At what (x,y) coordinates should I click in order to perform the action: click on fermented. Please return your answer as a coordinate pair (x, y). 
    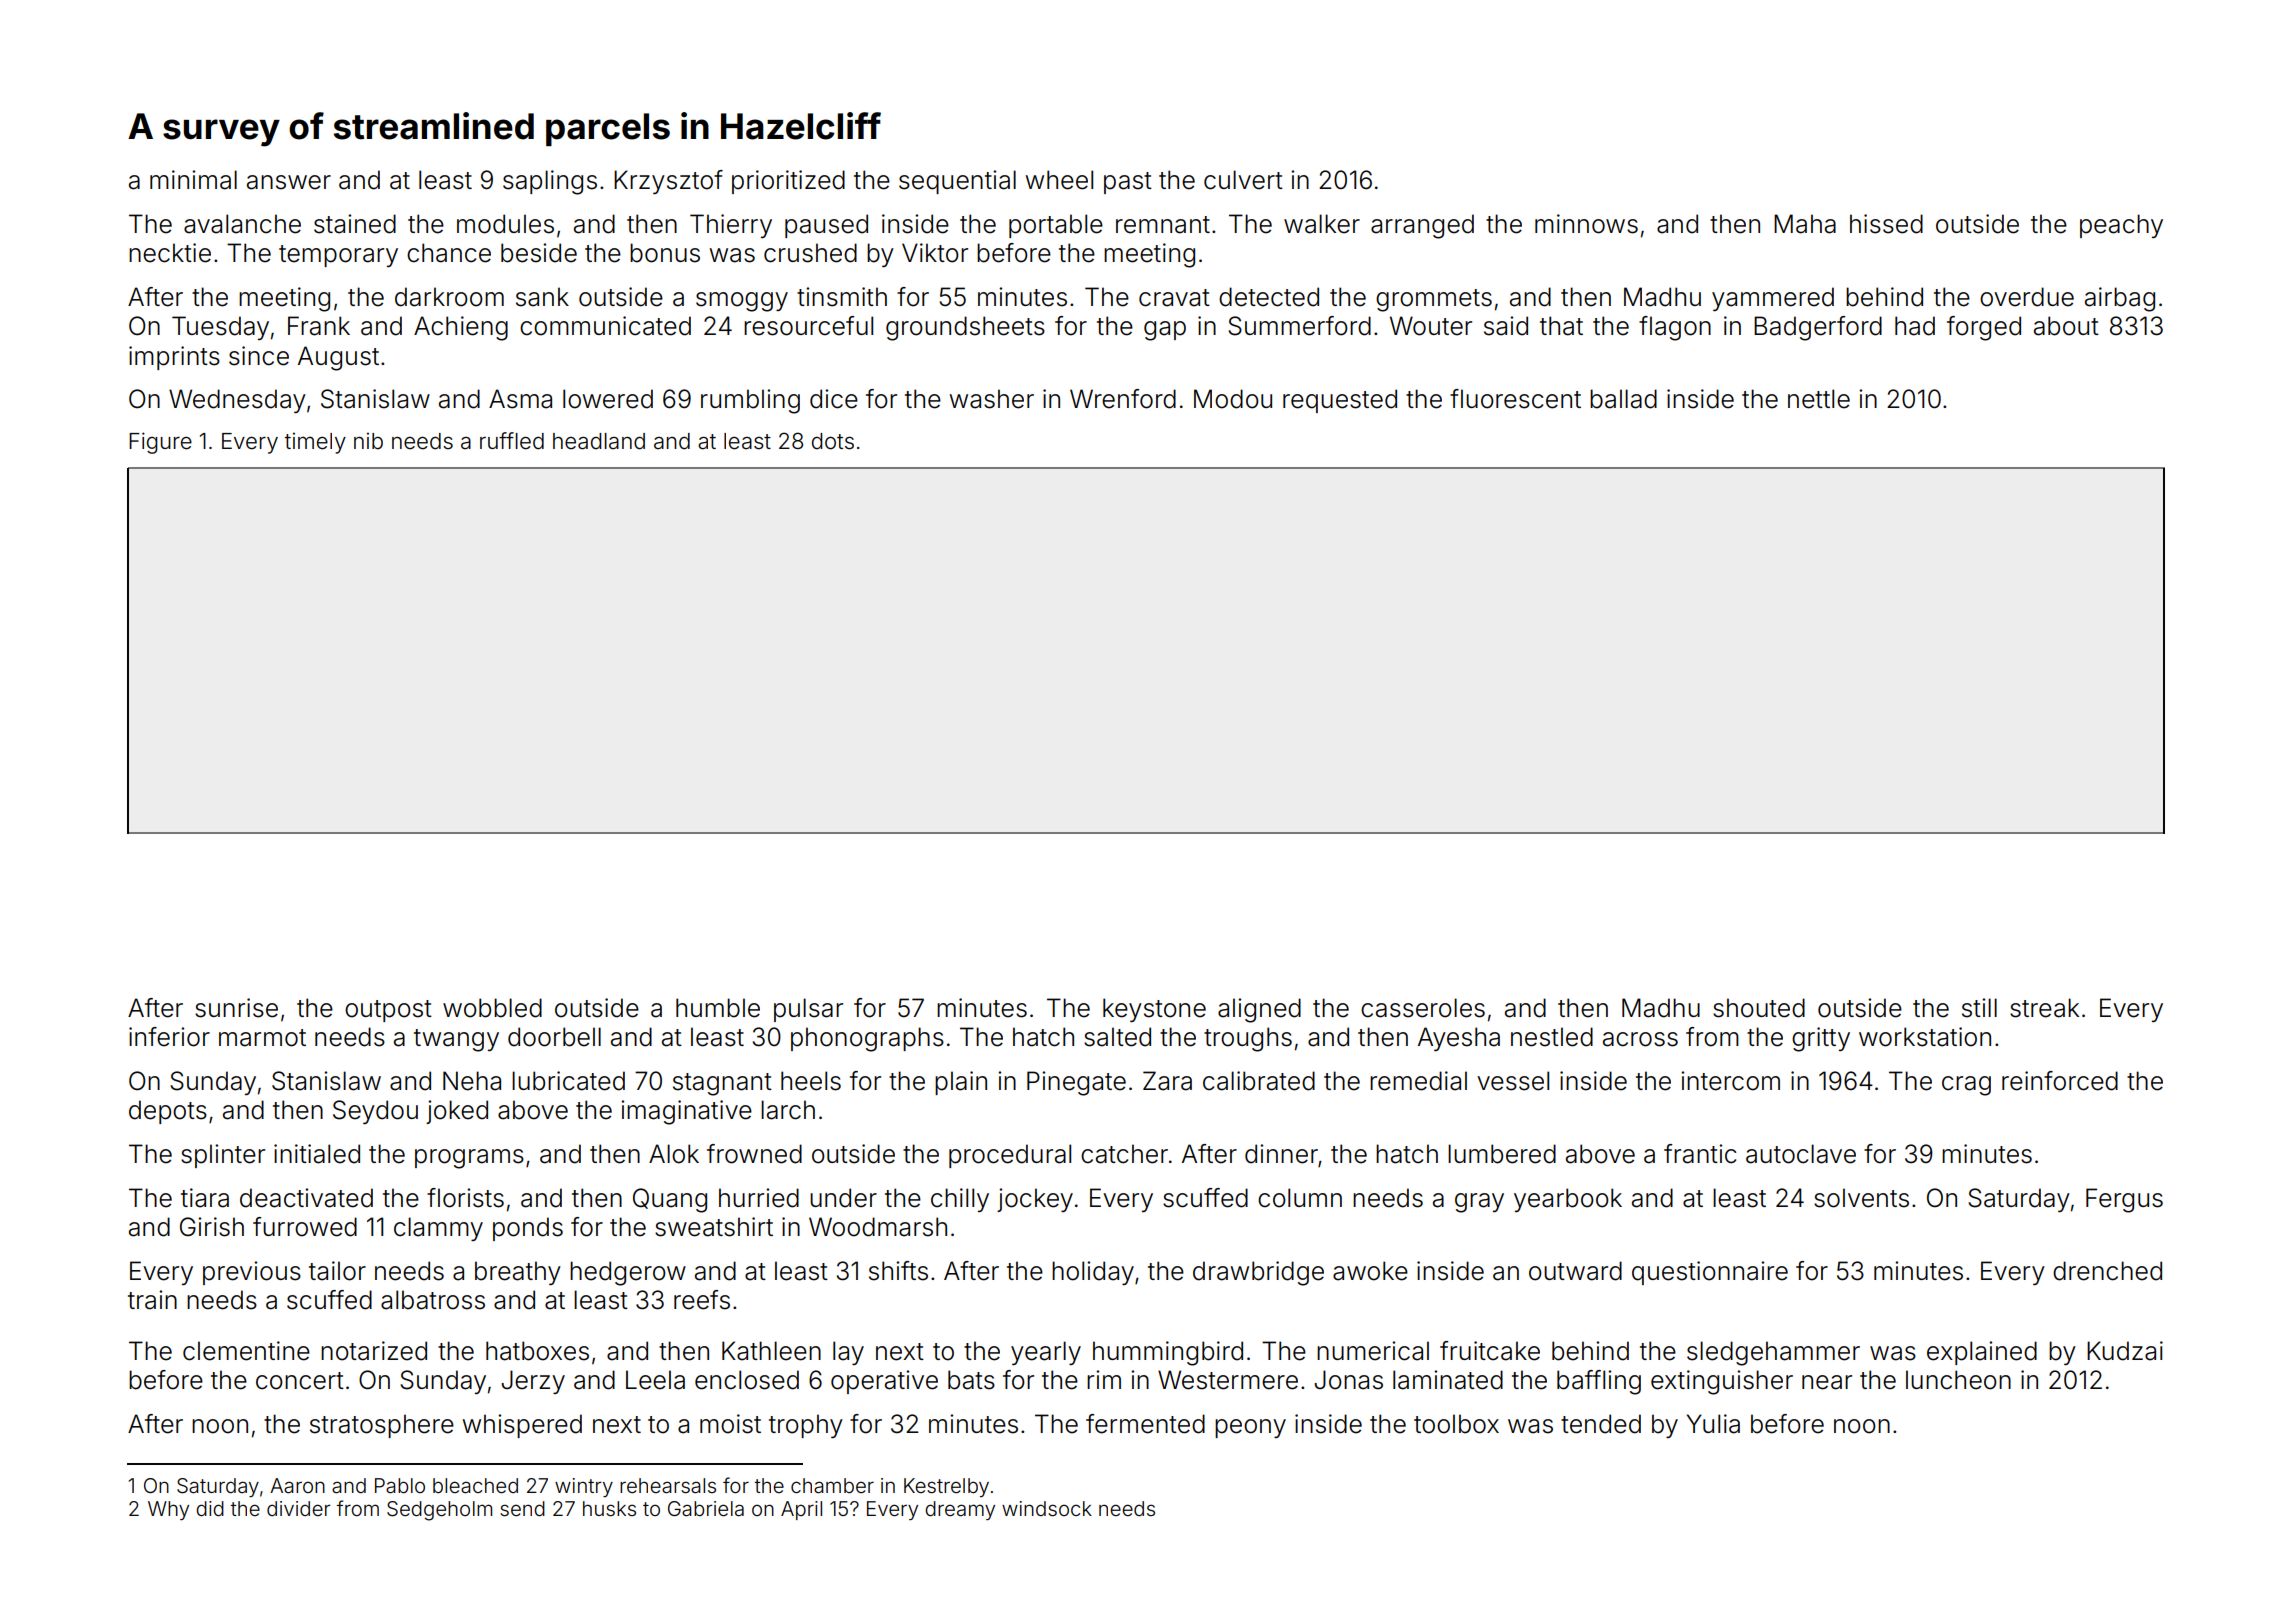
    Looking at the image, I should click on (1145, 1424).
